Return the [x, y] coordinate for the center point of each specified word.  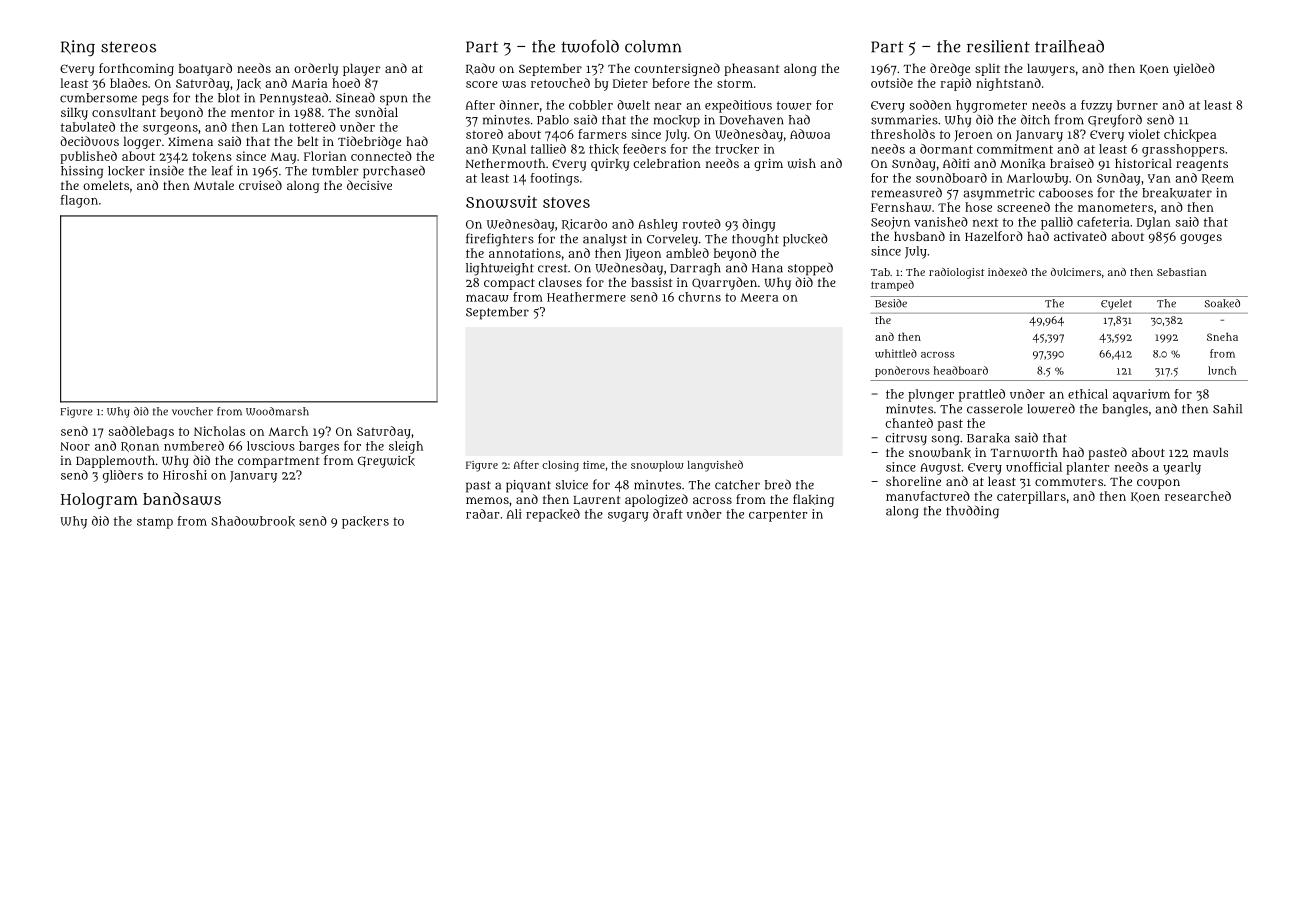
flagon [79, 201]
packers [365, 522]
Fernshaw [901, 207]
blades [129, 83]
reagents [1202, 165]
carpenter [778, 516]
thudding [972, 512]
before [671, 83]
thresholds [903, 134]
